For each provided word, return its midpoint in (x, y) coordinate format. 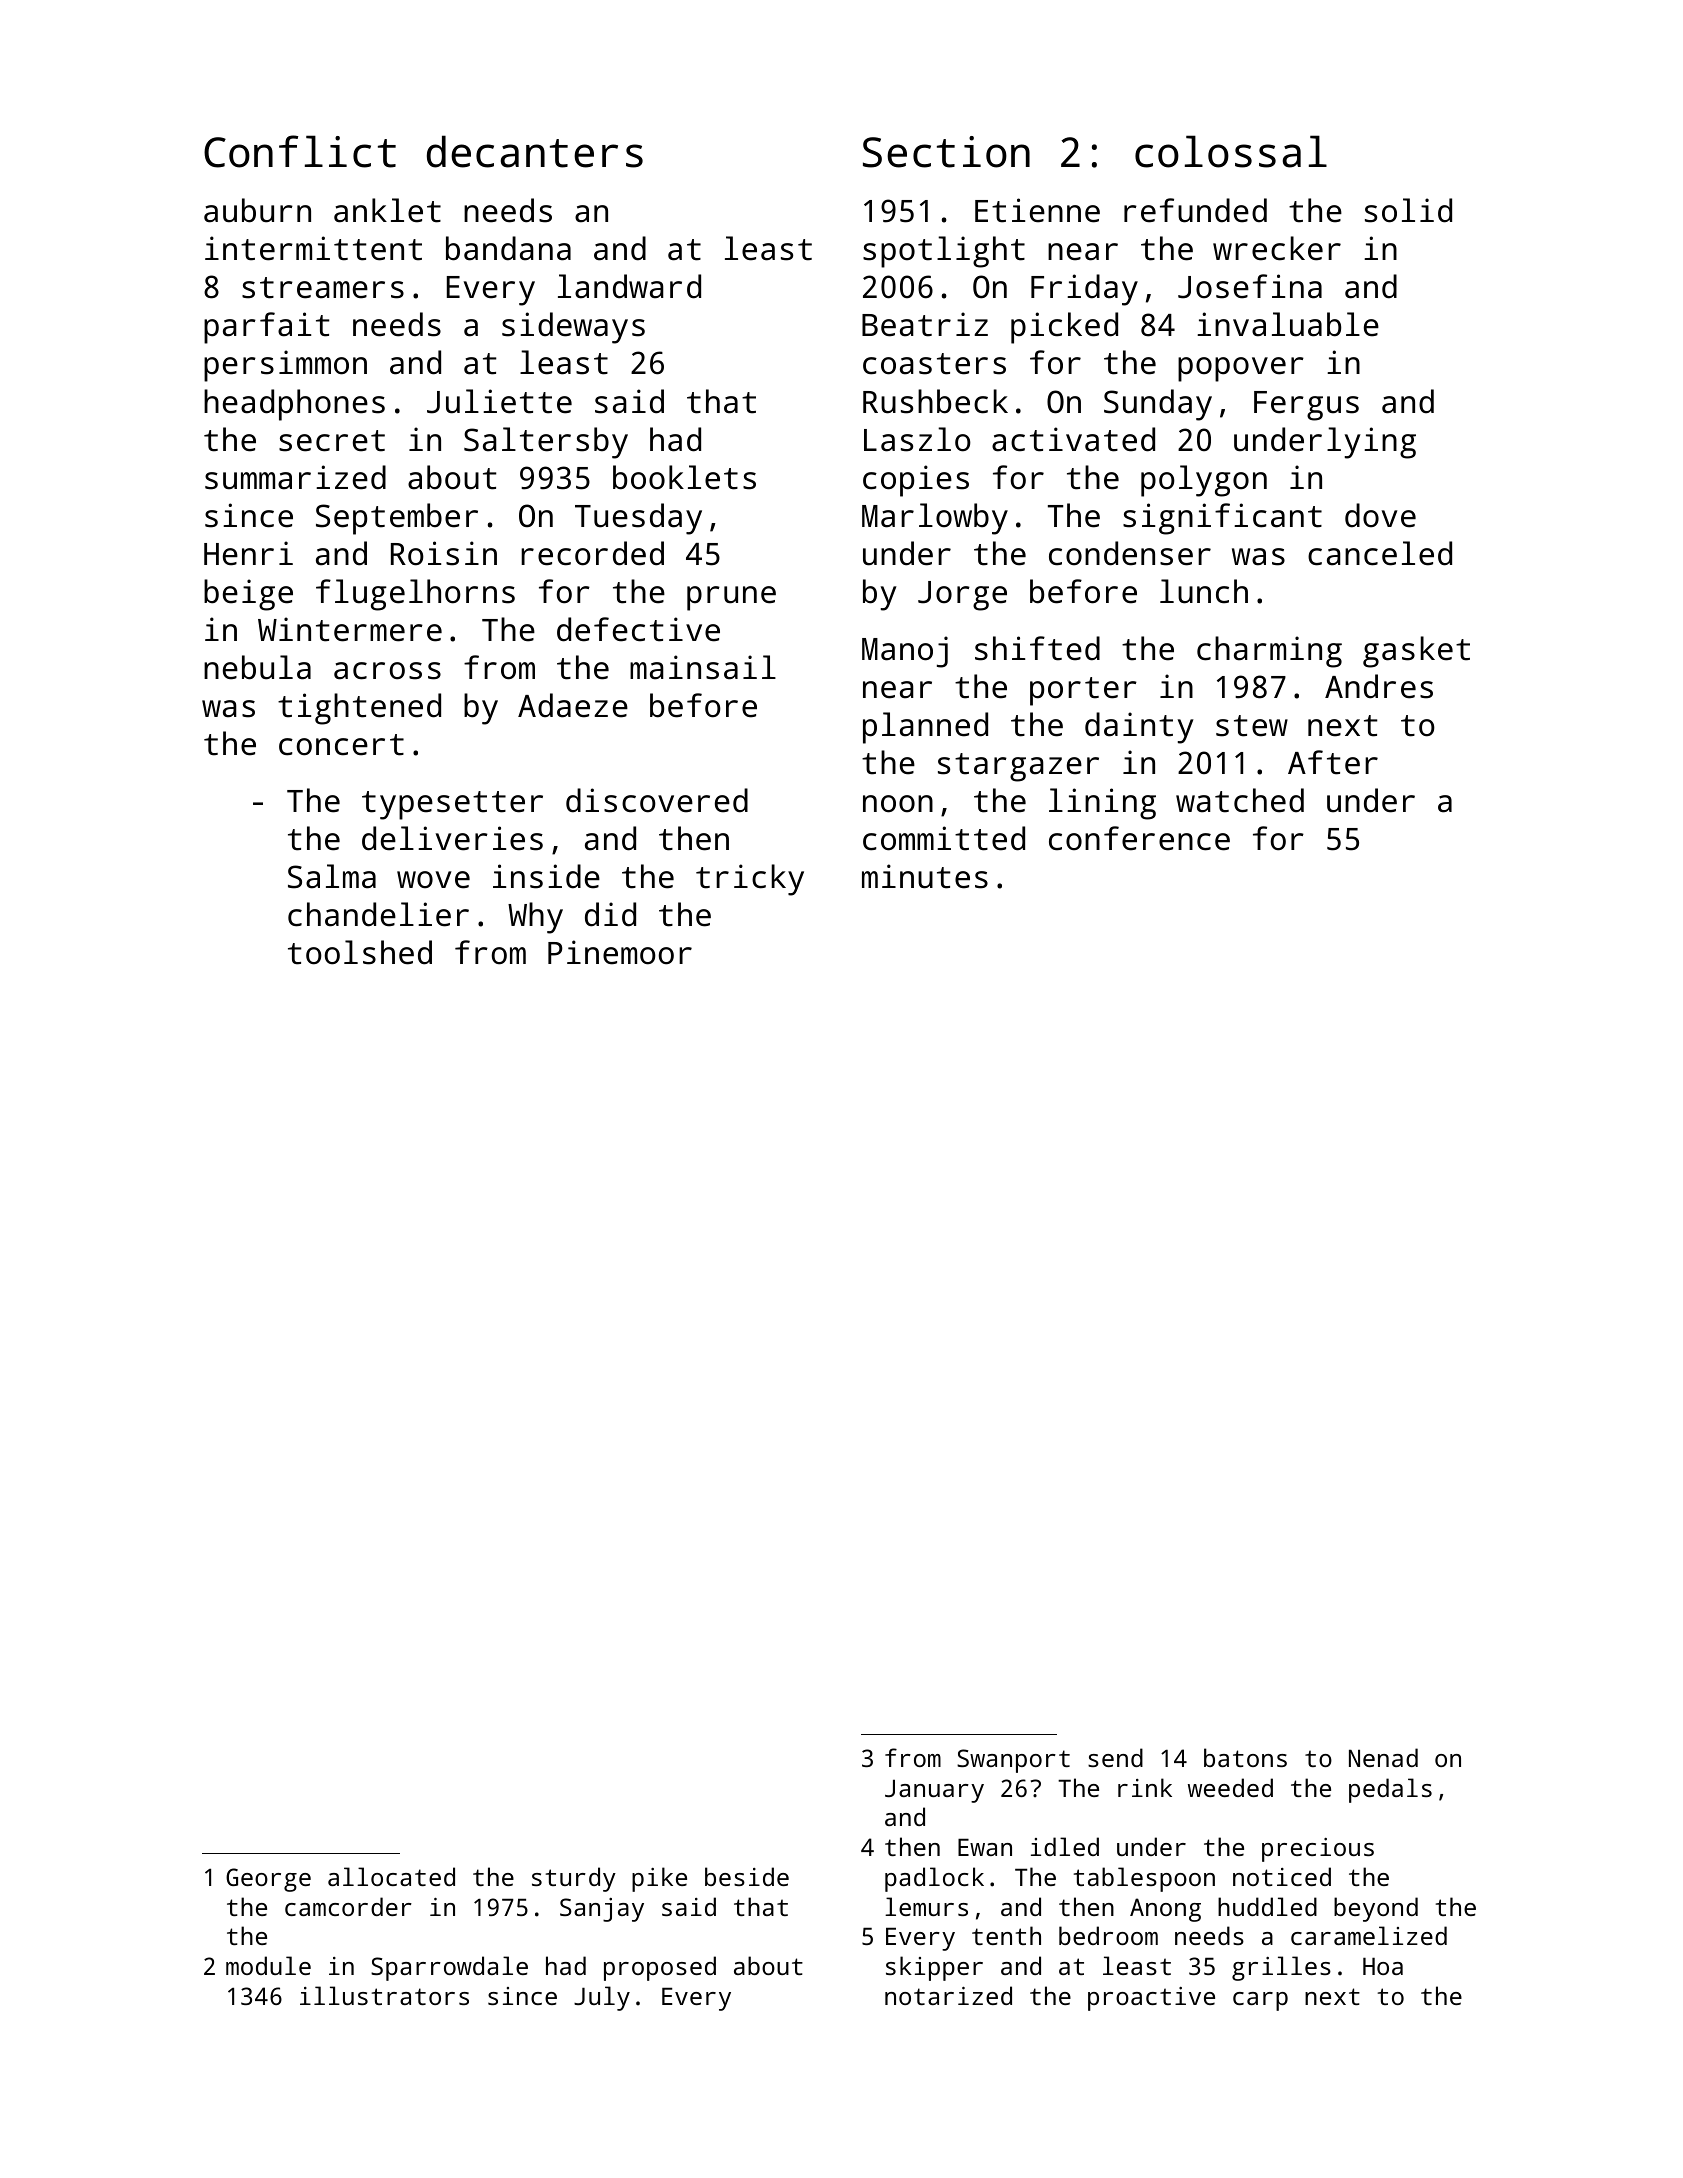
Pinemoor (620, 952)
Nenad (1383, 1757)
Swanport (1013, 1761)
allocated (391, 1876)
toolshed (360, 952)
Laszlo (917, 439)
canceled (1380, 553)
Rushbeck (935, 401)
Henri (248, 553)
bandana (508, 248)
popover (1241, 369)
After (1333, 762)
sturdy (574, 1879)
